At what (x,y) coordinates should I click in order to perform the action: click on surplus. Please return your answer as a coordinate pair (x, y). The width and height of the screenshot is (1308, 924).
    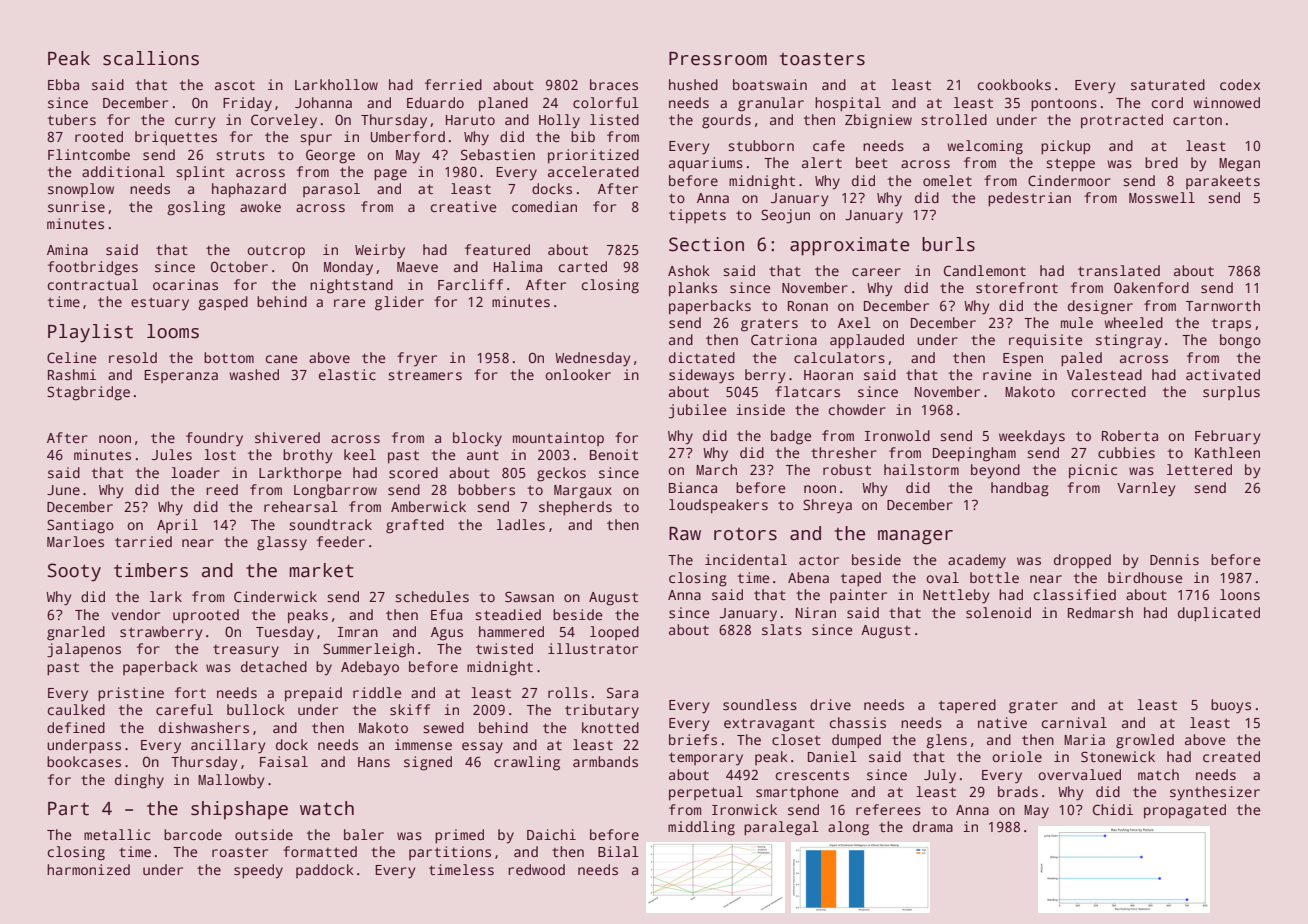
    Looking at the image, I should click on (1231, 393).
